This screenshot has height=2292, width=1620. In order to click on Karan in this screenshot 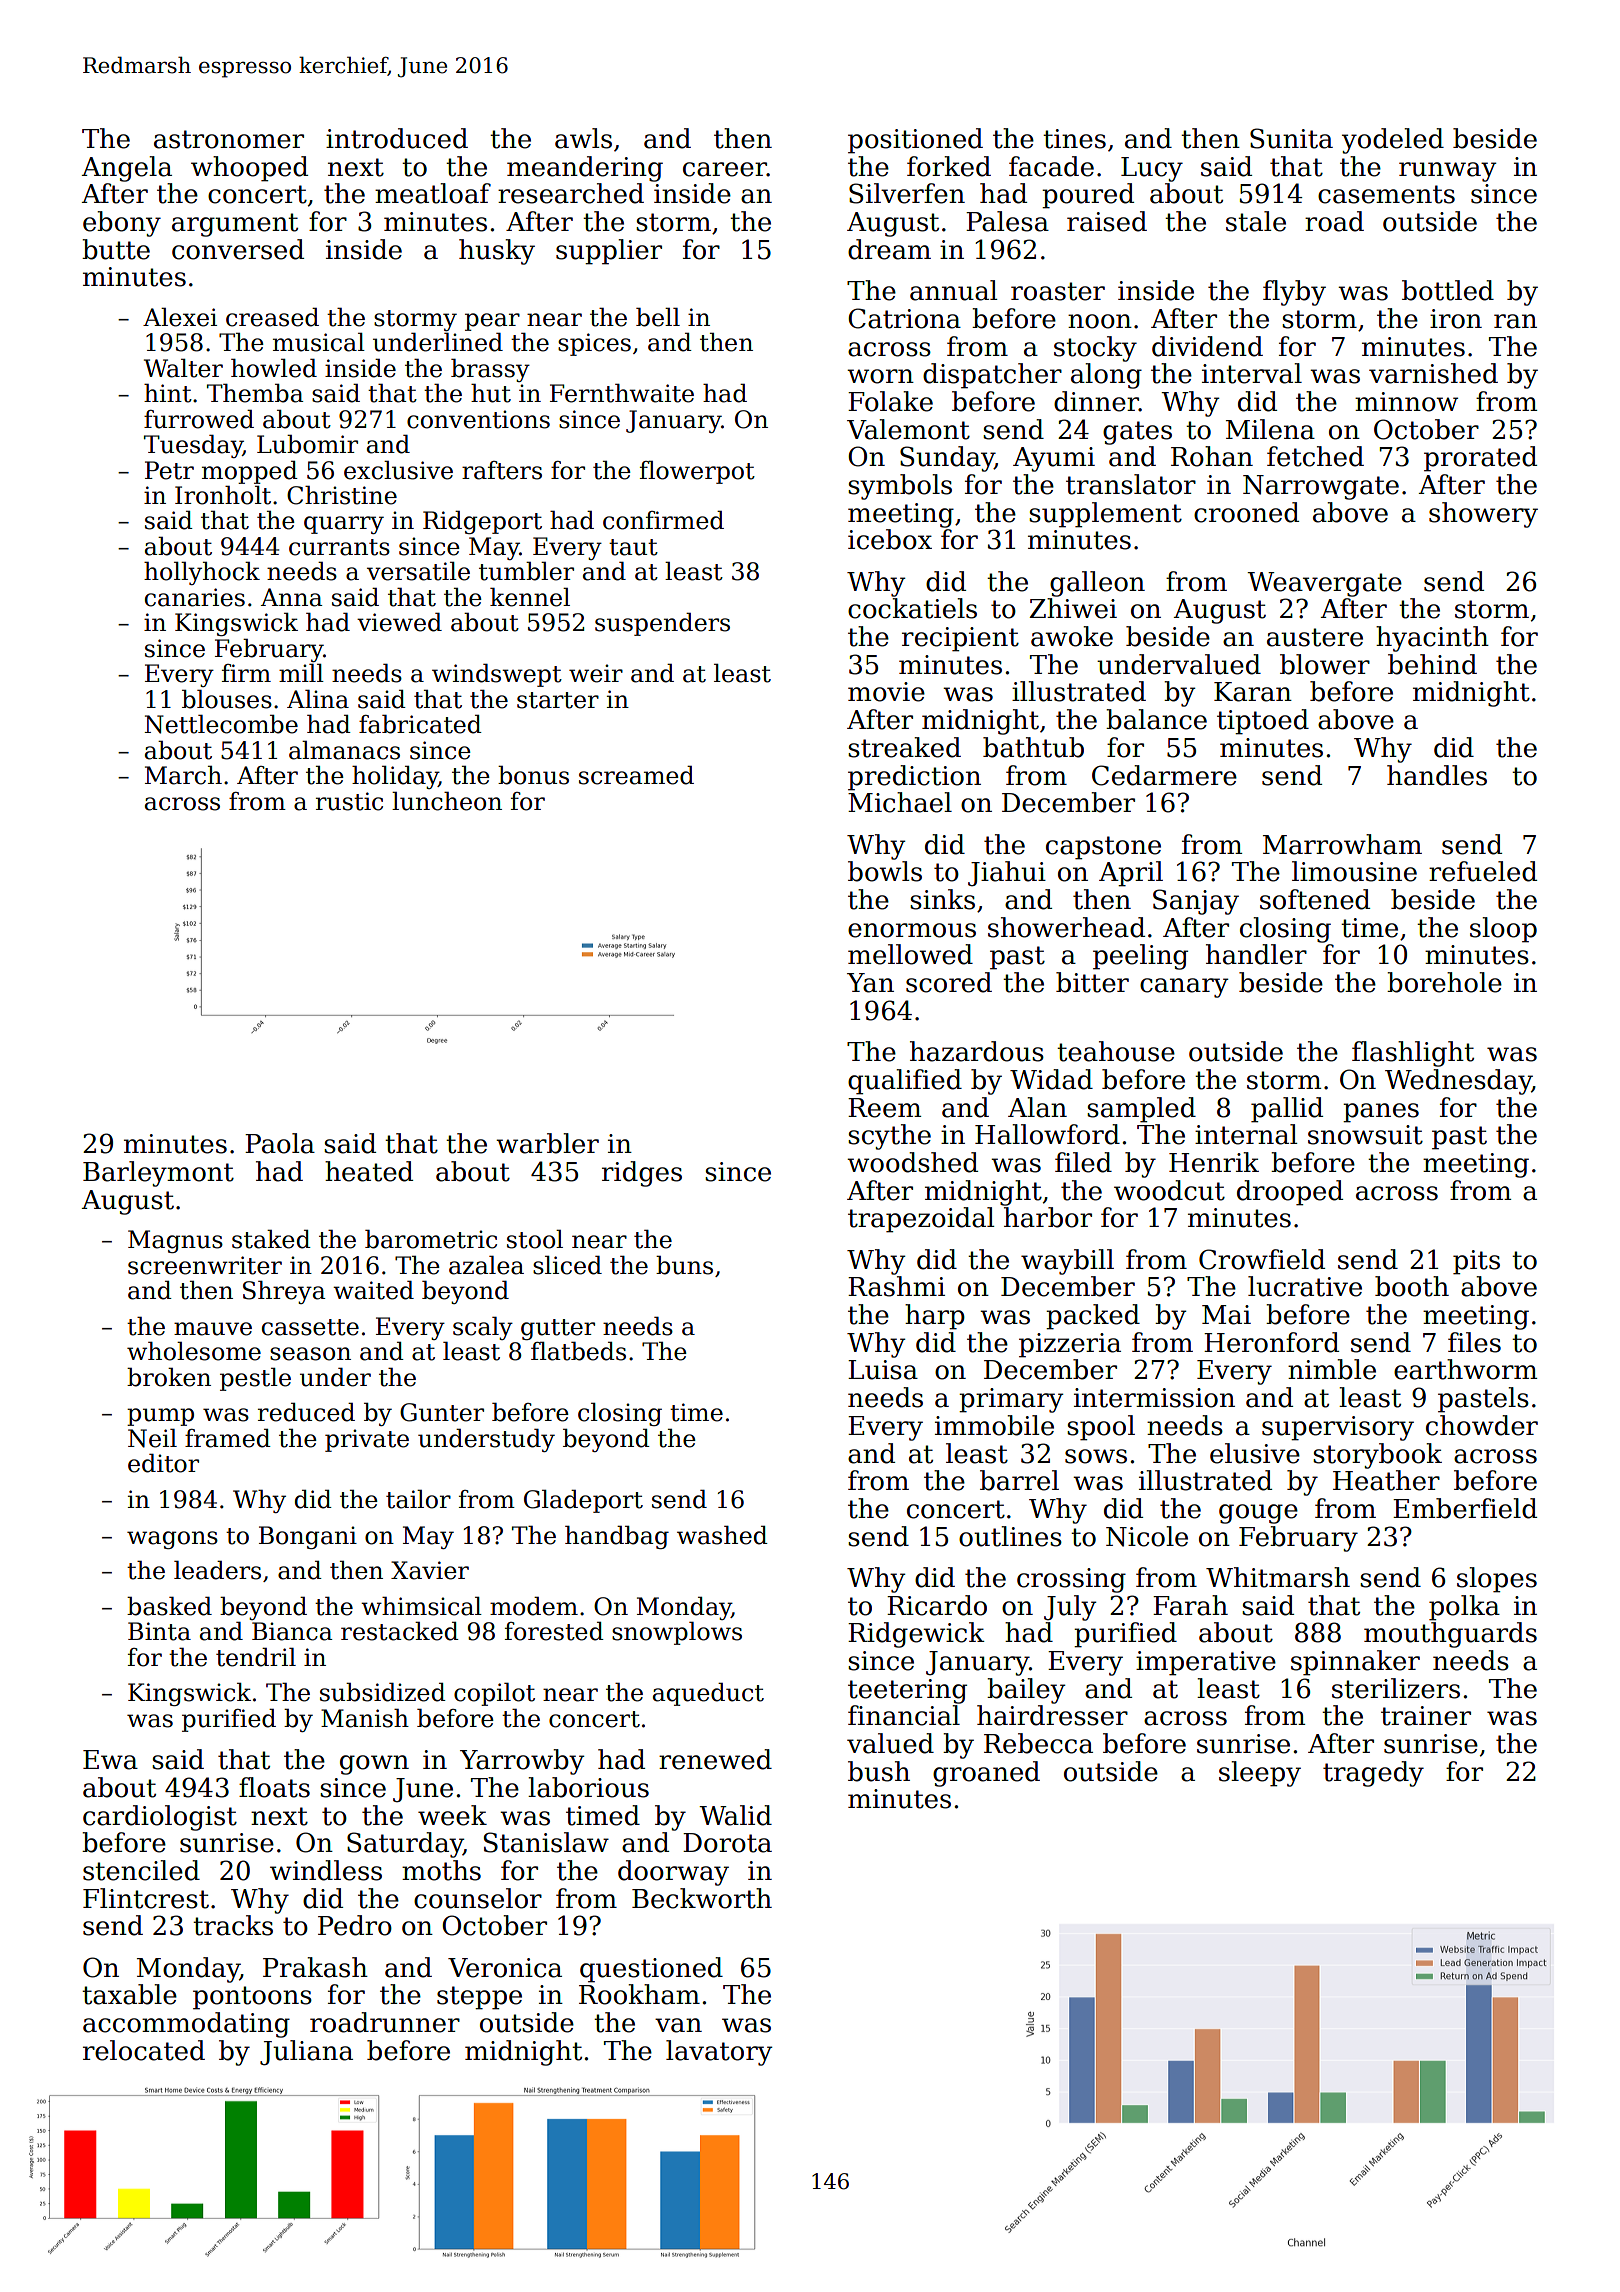, I will do `click(1253, 692)`.
